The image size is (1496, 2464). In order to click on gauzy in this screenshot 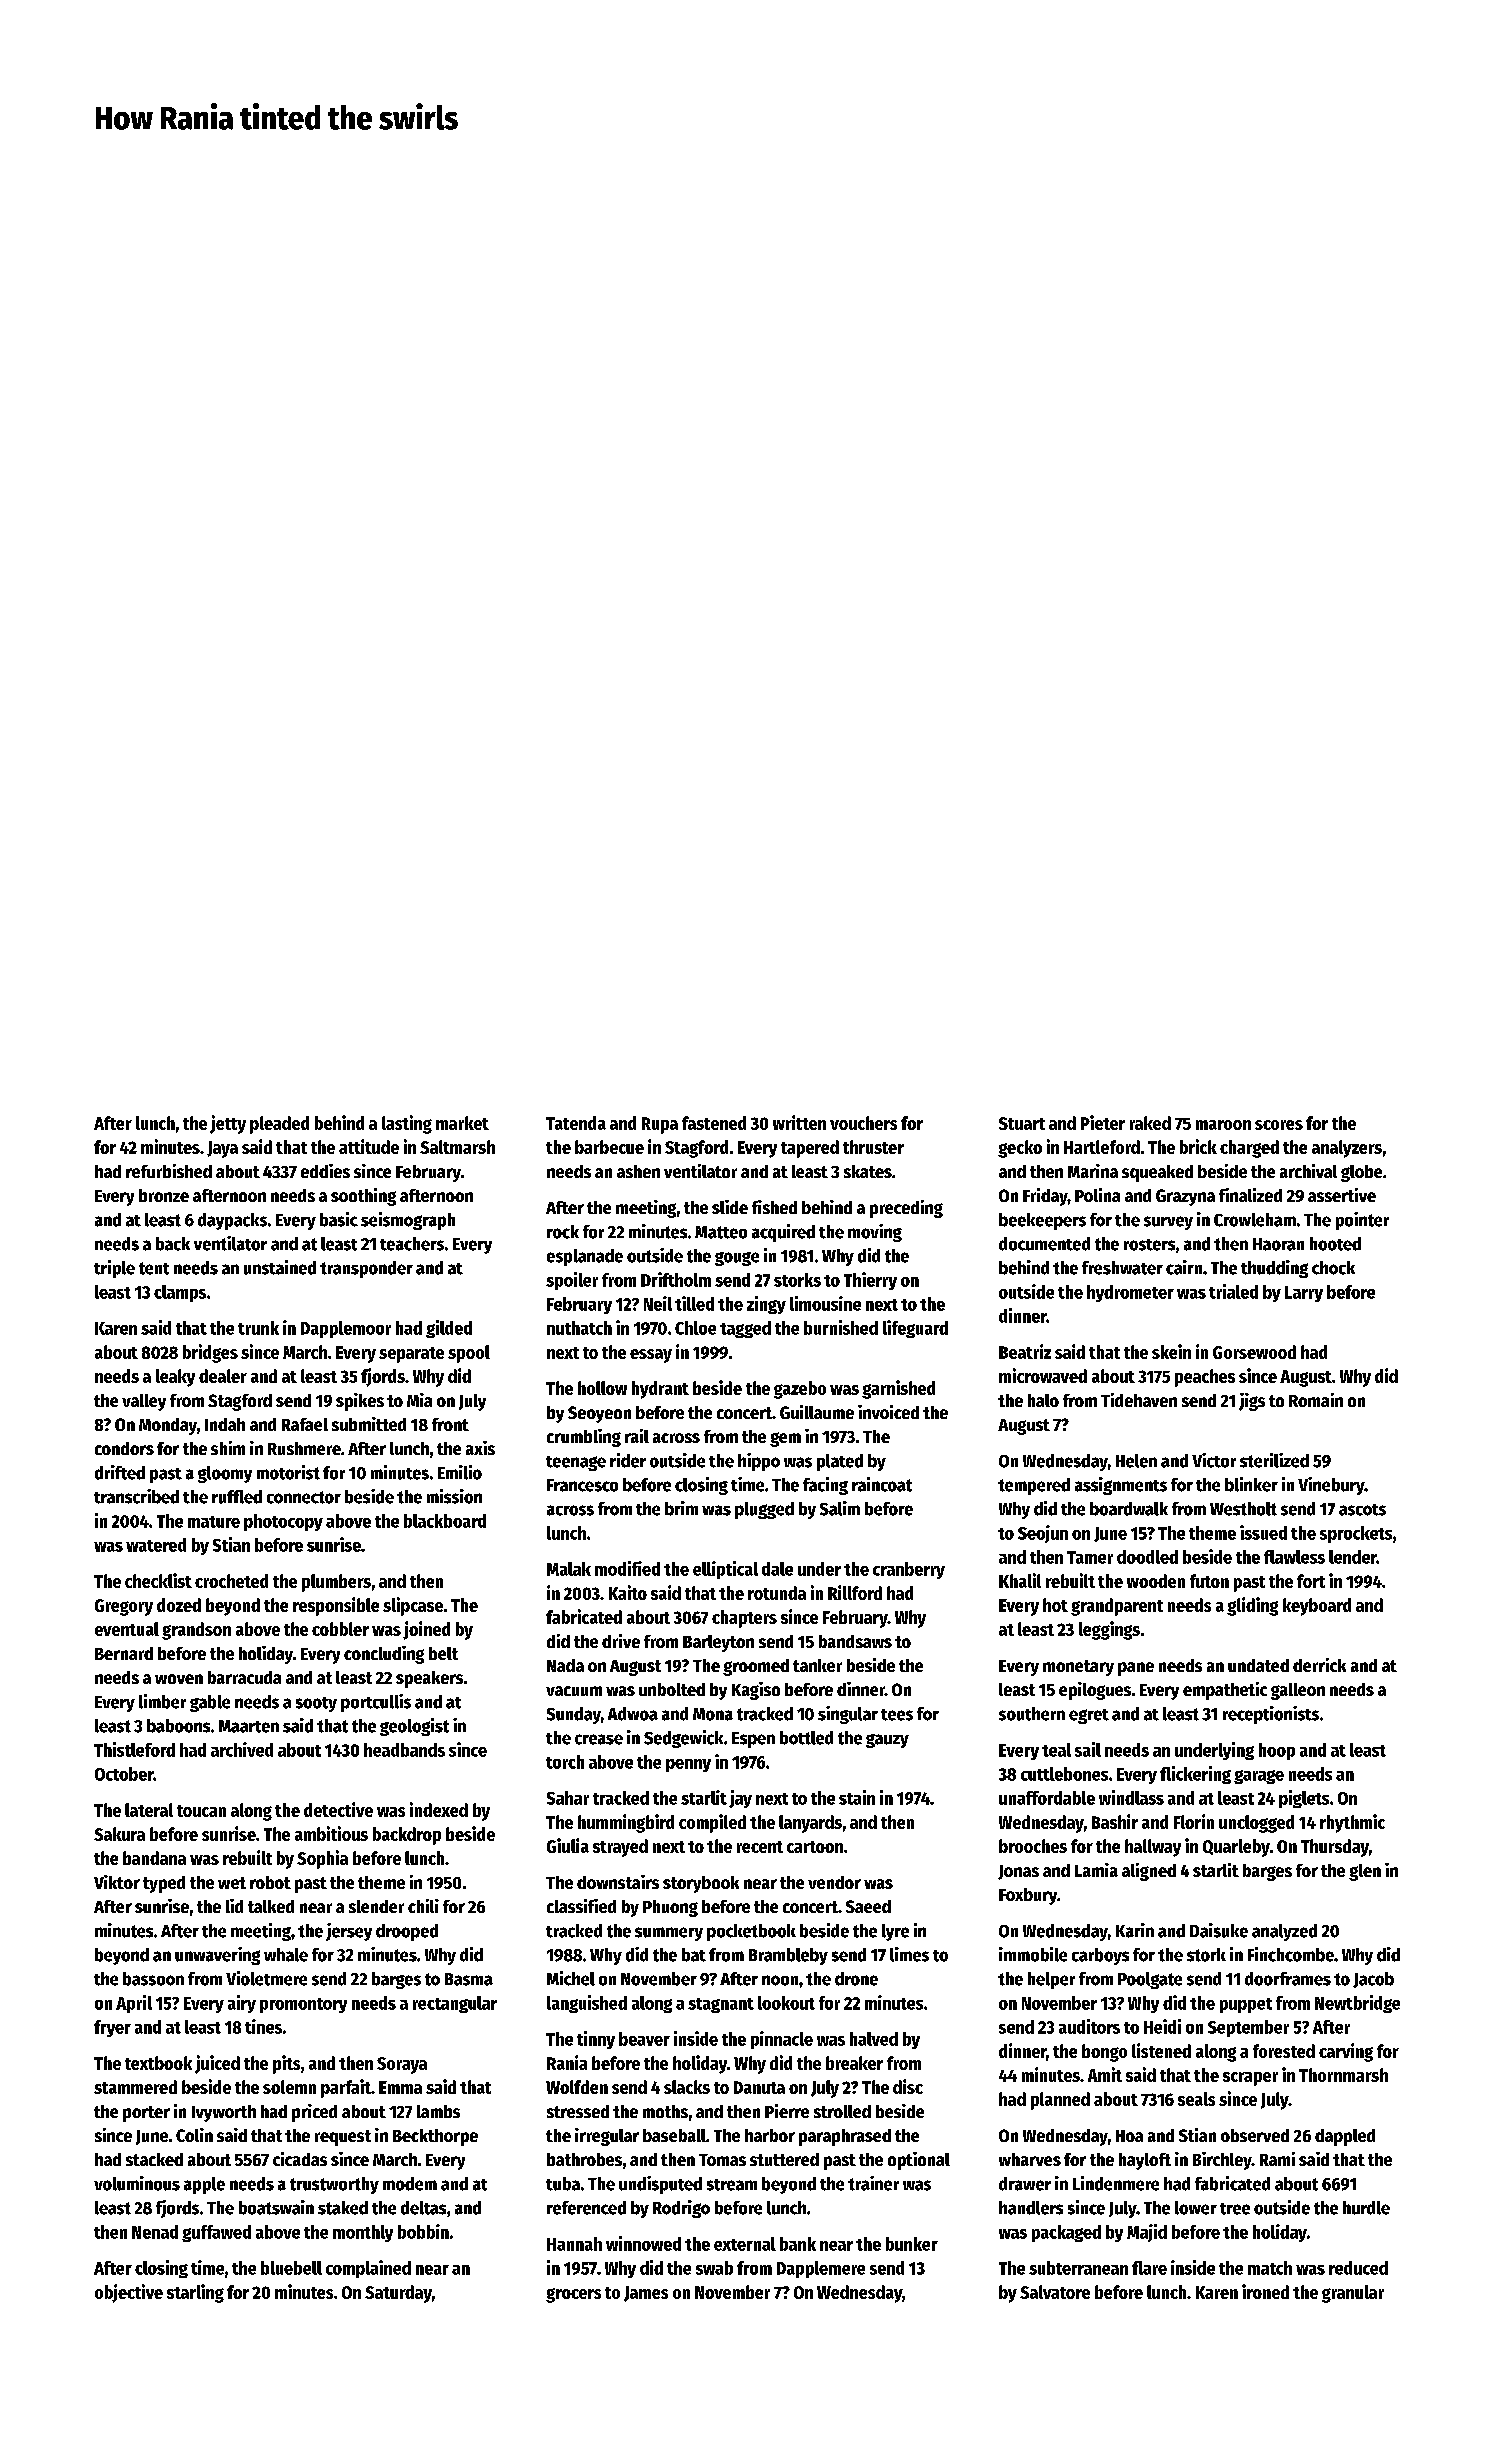, I will do `click(887, 1741)`.
